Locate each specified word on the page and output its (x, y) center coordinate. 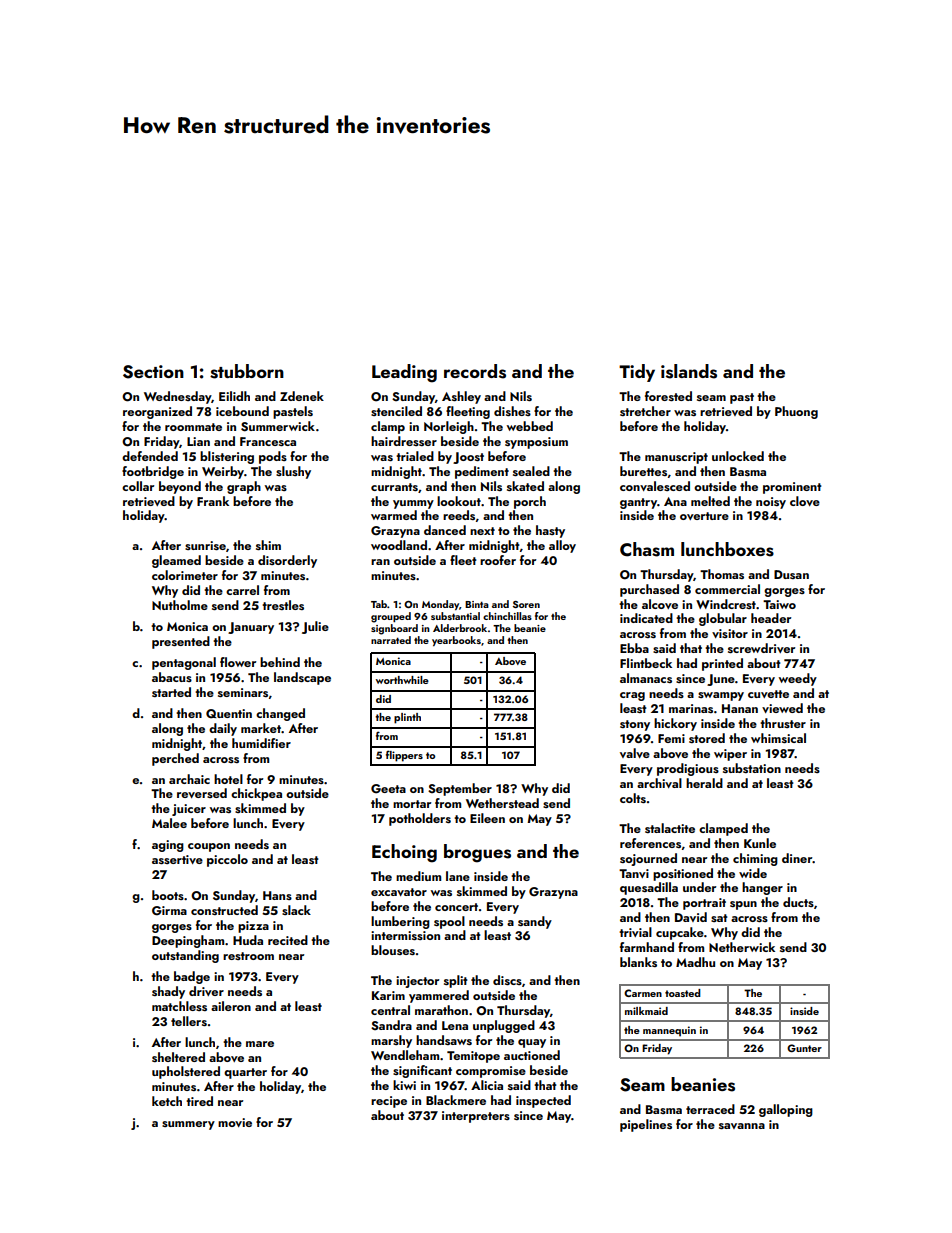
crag (632, 696)
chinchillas (507, 616)
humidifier (261, 743)
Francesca (268, 441)
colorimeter (185, 575)
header (771, 618)
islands (689, 371)
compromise (491, 1072)
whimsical (778, 738)
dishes (512, 411)
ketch (167, 1101)
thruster (783, 723)
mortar (412, 804)
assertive (177, 859)
